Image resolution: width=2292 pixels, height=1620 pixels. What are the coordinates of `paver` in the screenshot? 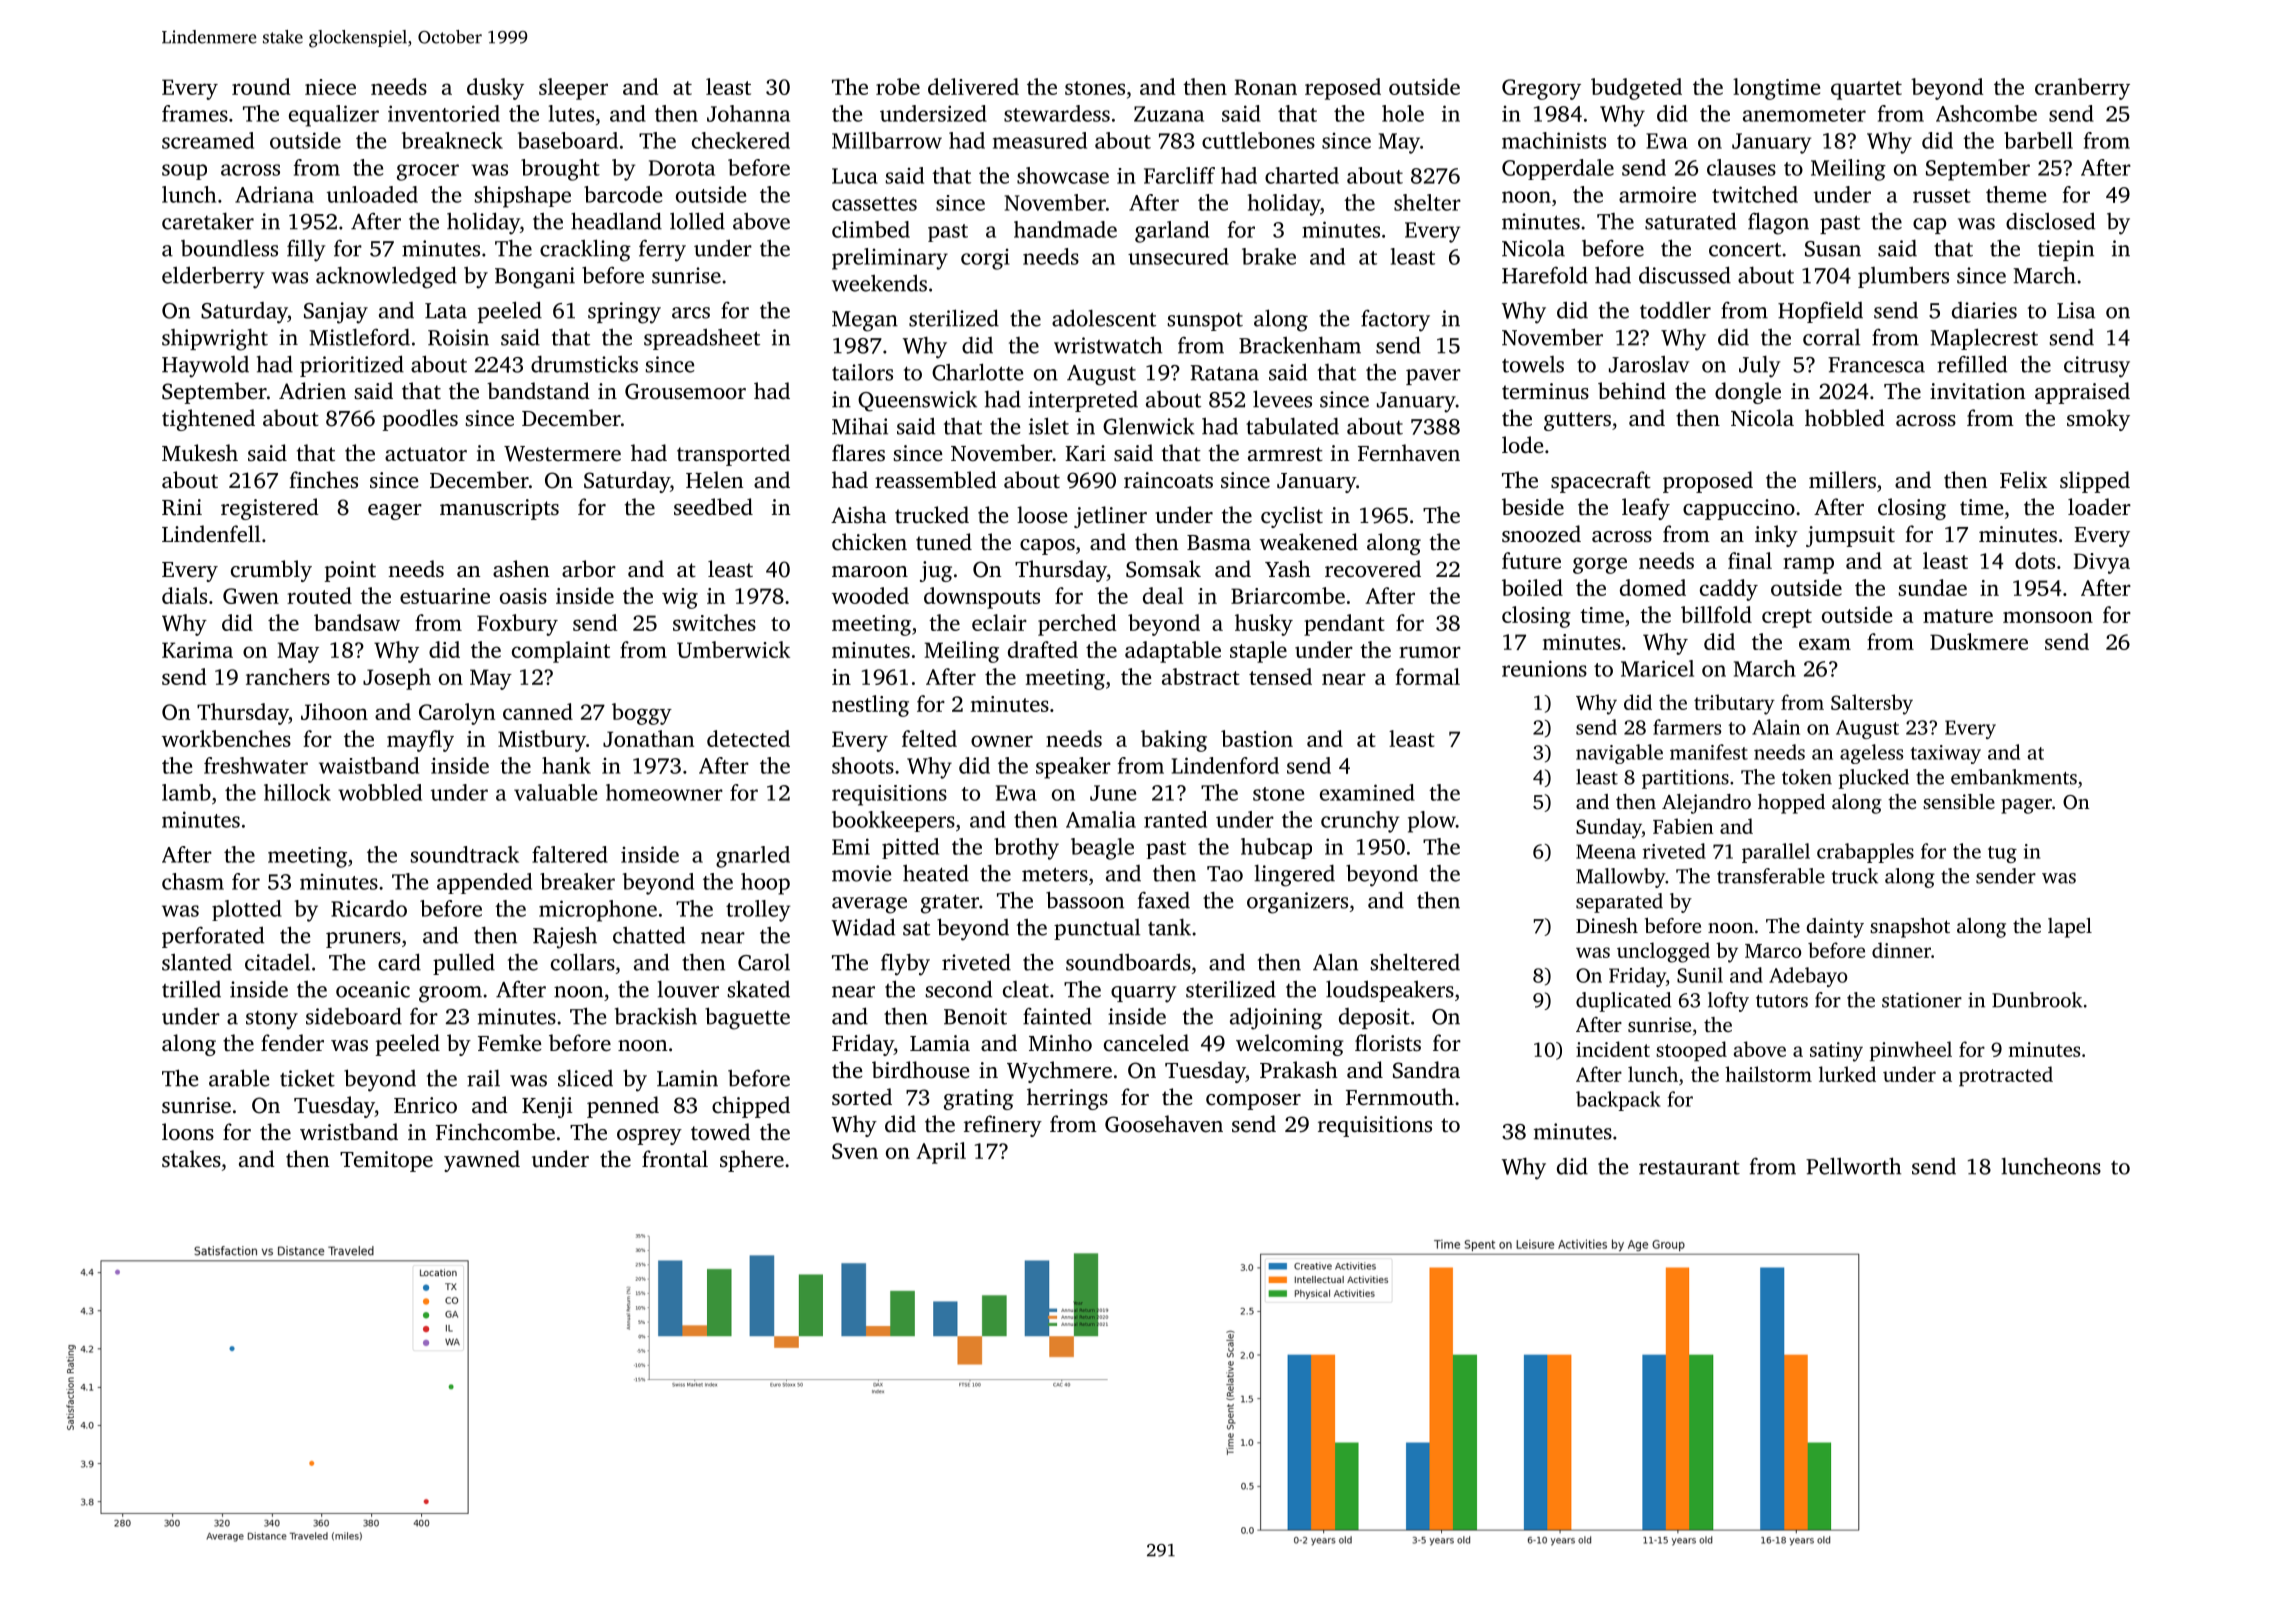 It's located at (1433, 377).
